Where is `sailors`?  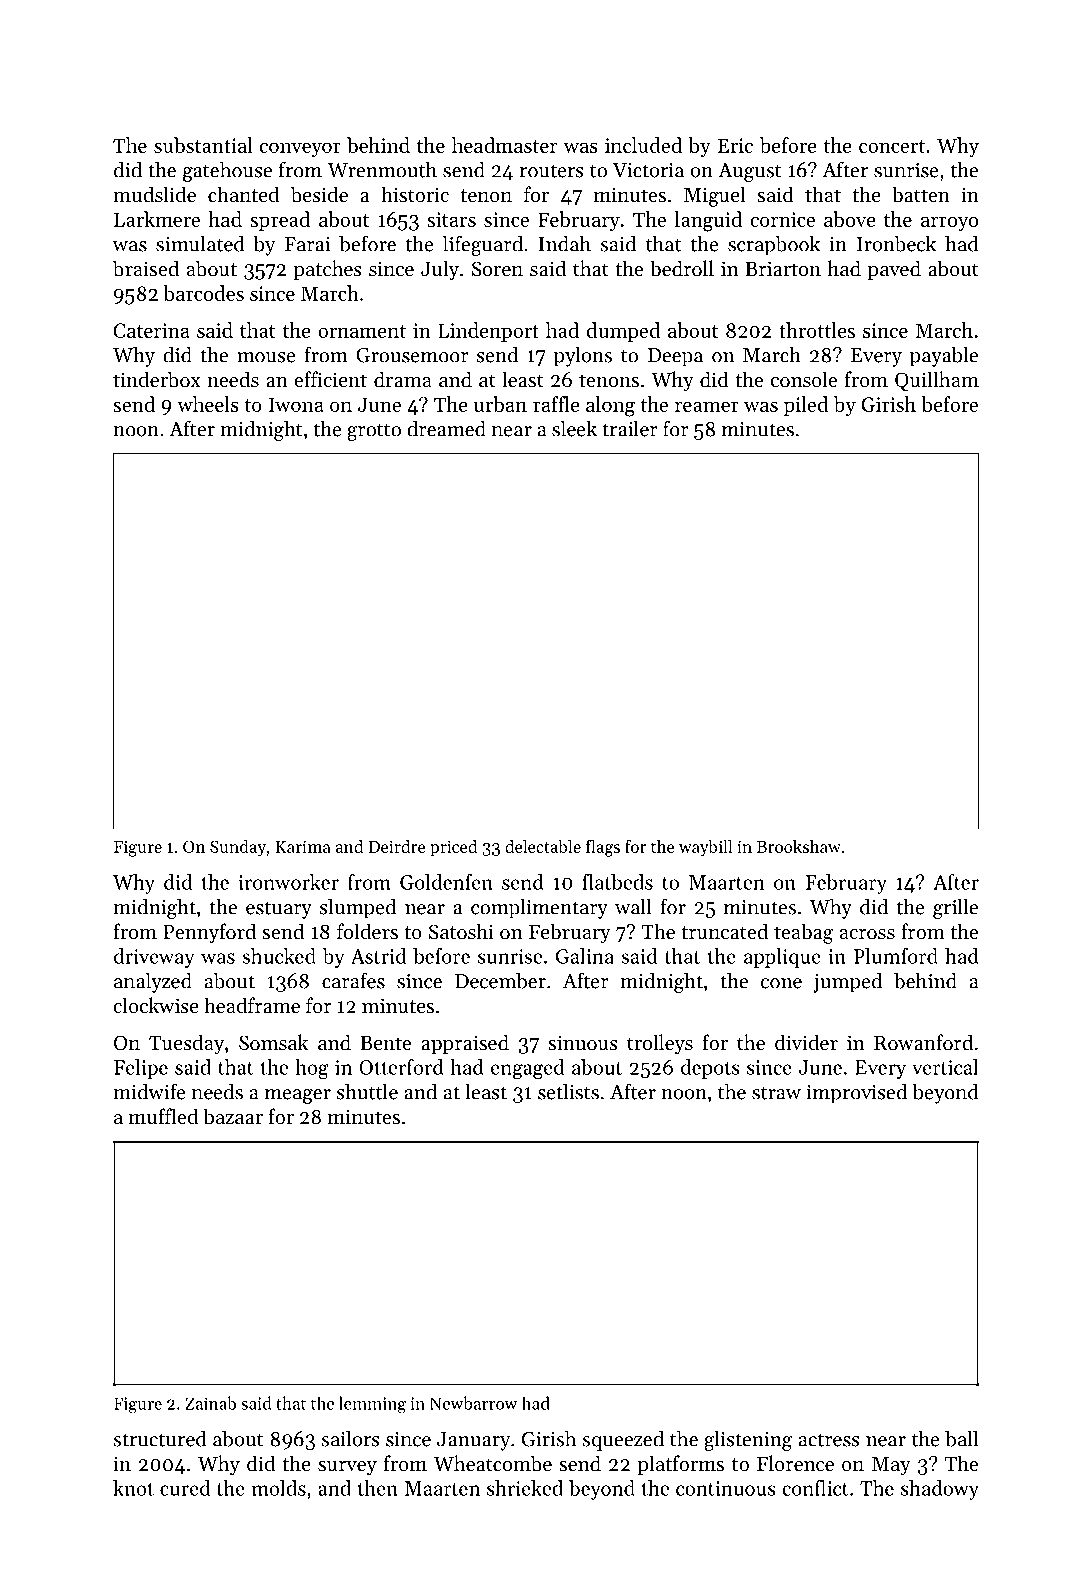
sailors is located at coordinates (350, 1439).
